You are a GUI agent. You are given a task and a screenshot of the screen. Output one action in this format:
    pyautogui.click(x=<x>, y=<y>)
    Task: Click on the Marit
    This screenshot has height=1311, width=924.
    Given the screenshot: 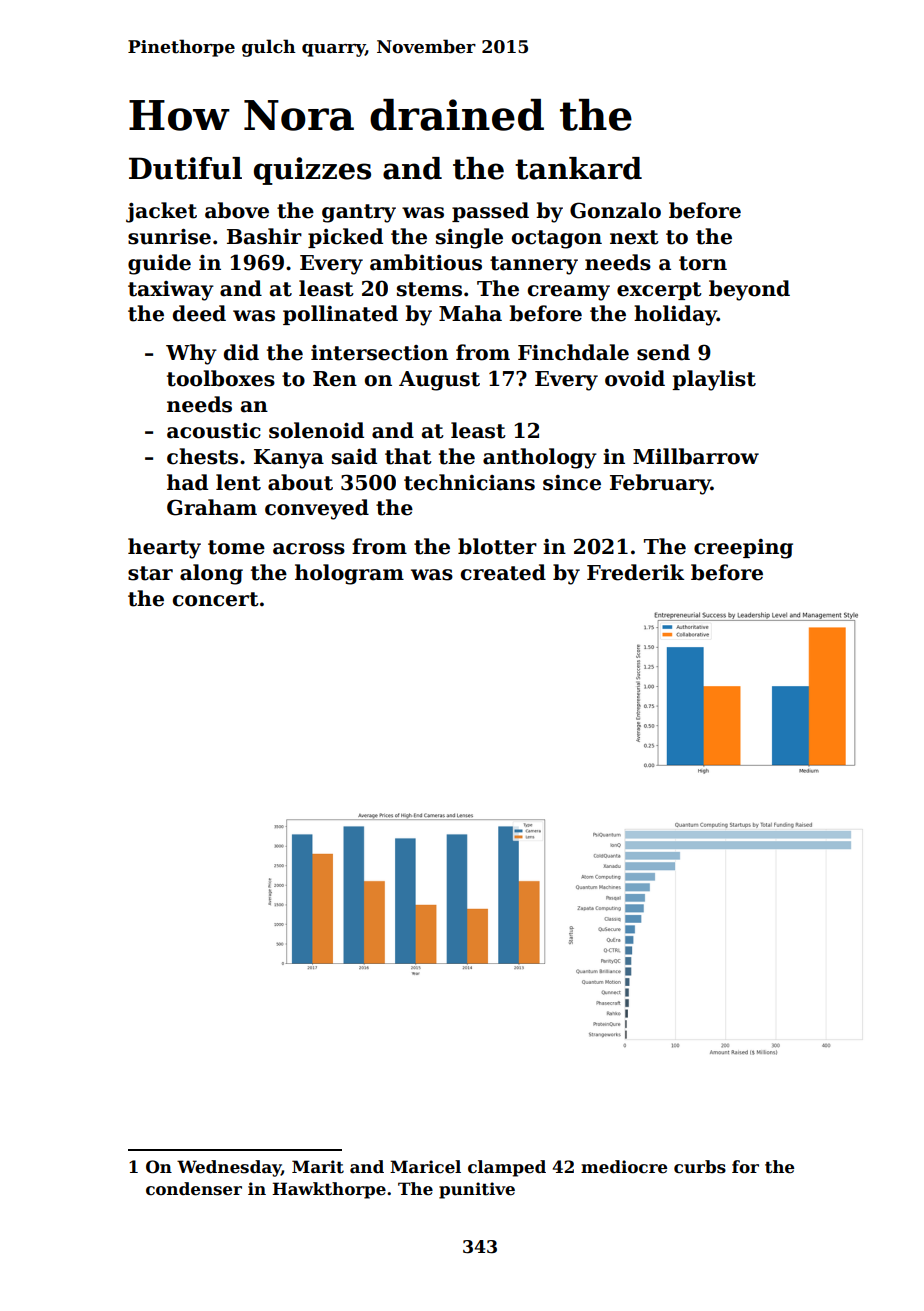 What is the action you would take?
    pyautogui.click(x=318, y=1167)
